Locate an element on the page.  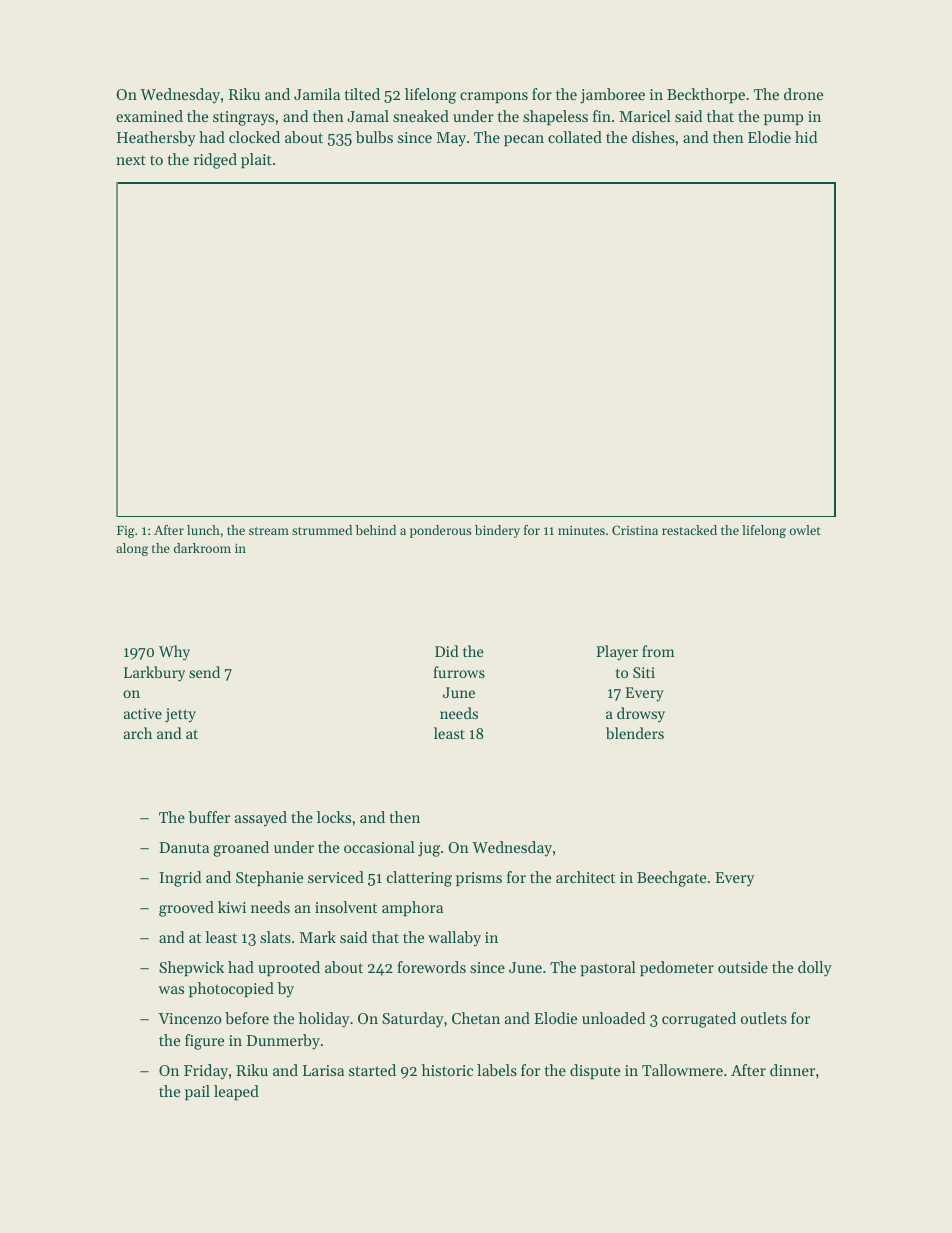
bulbs is located at coordinates (374, 137).
